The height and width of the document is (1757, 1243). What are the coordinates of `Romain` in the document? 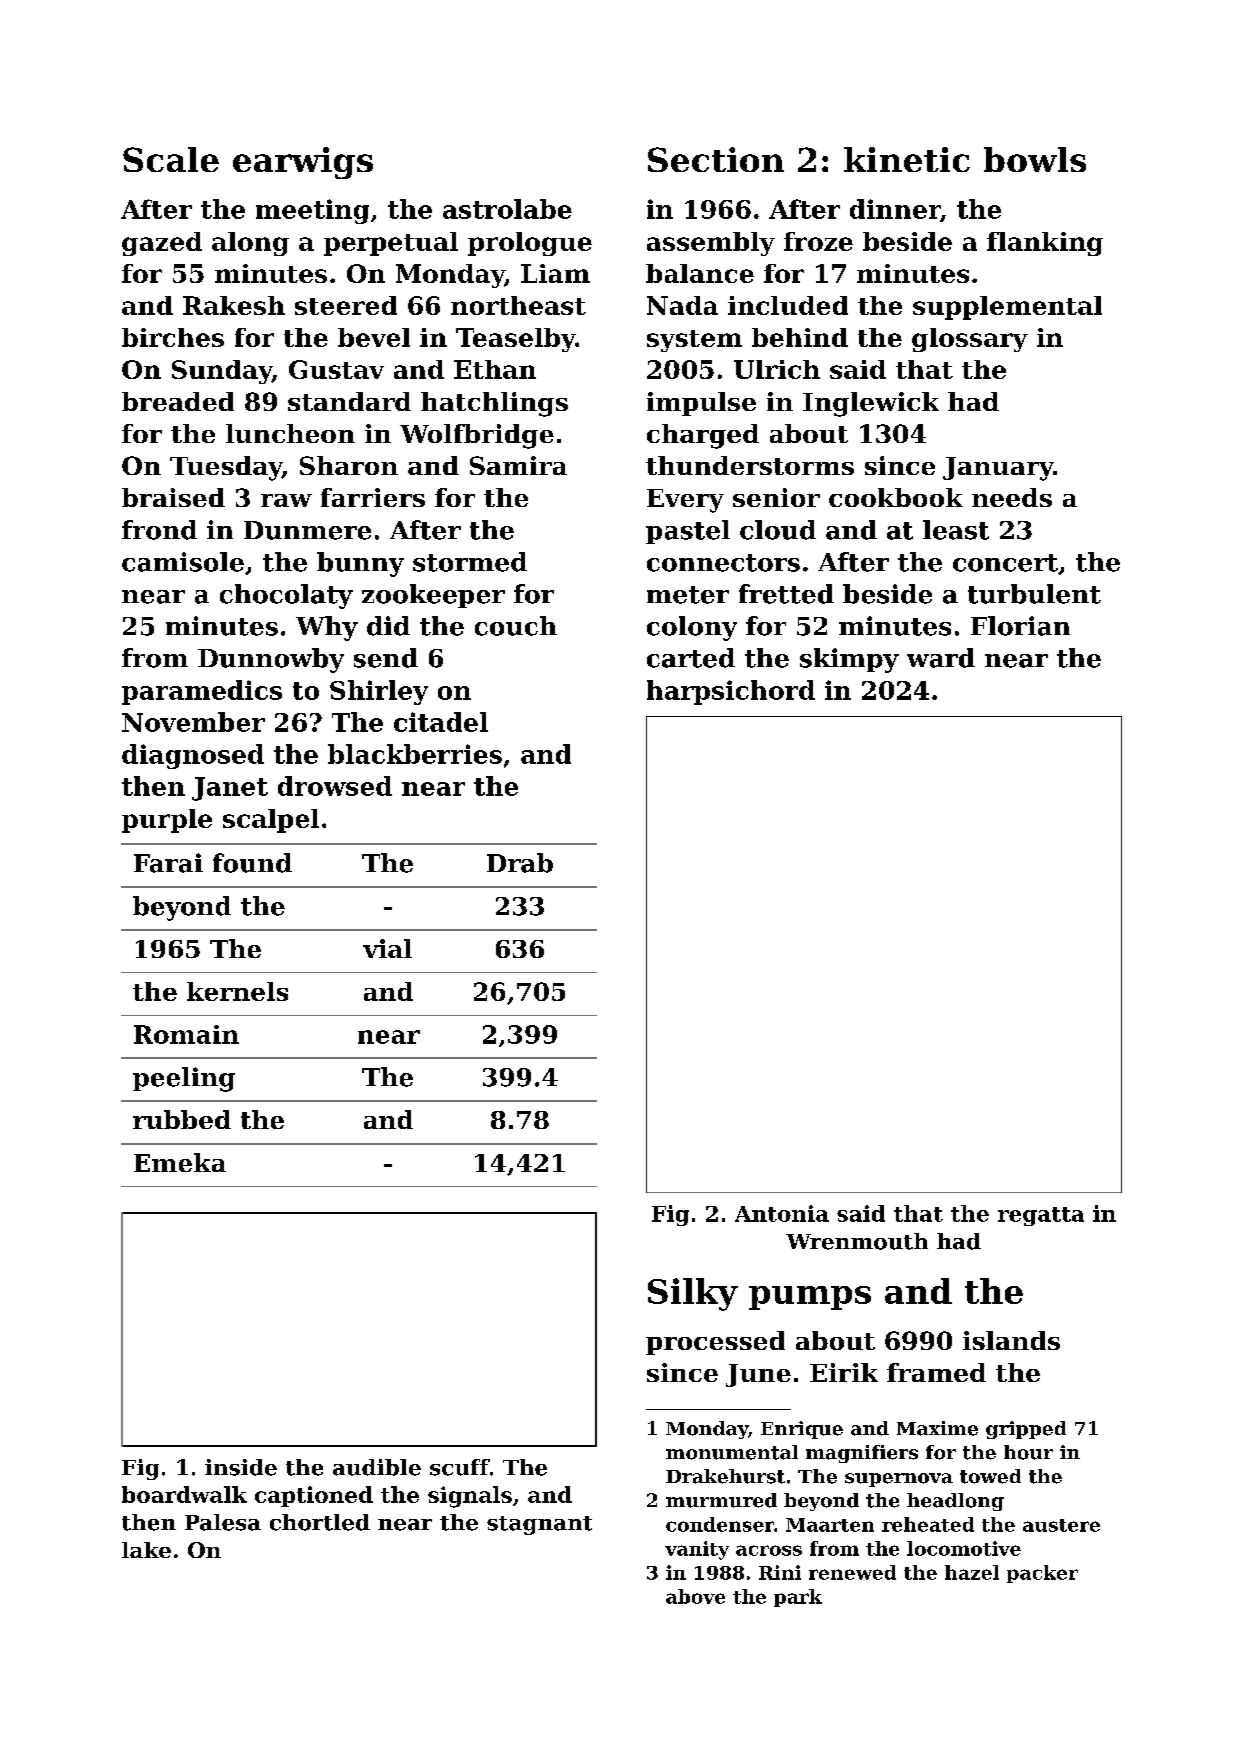 It's located at (186, 1034).
